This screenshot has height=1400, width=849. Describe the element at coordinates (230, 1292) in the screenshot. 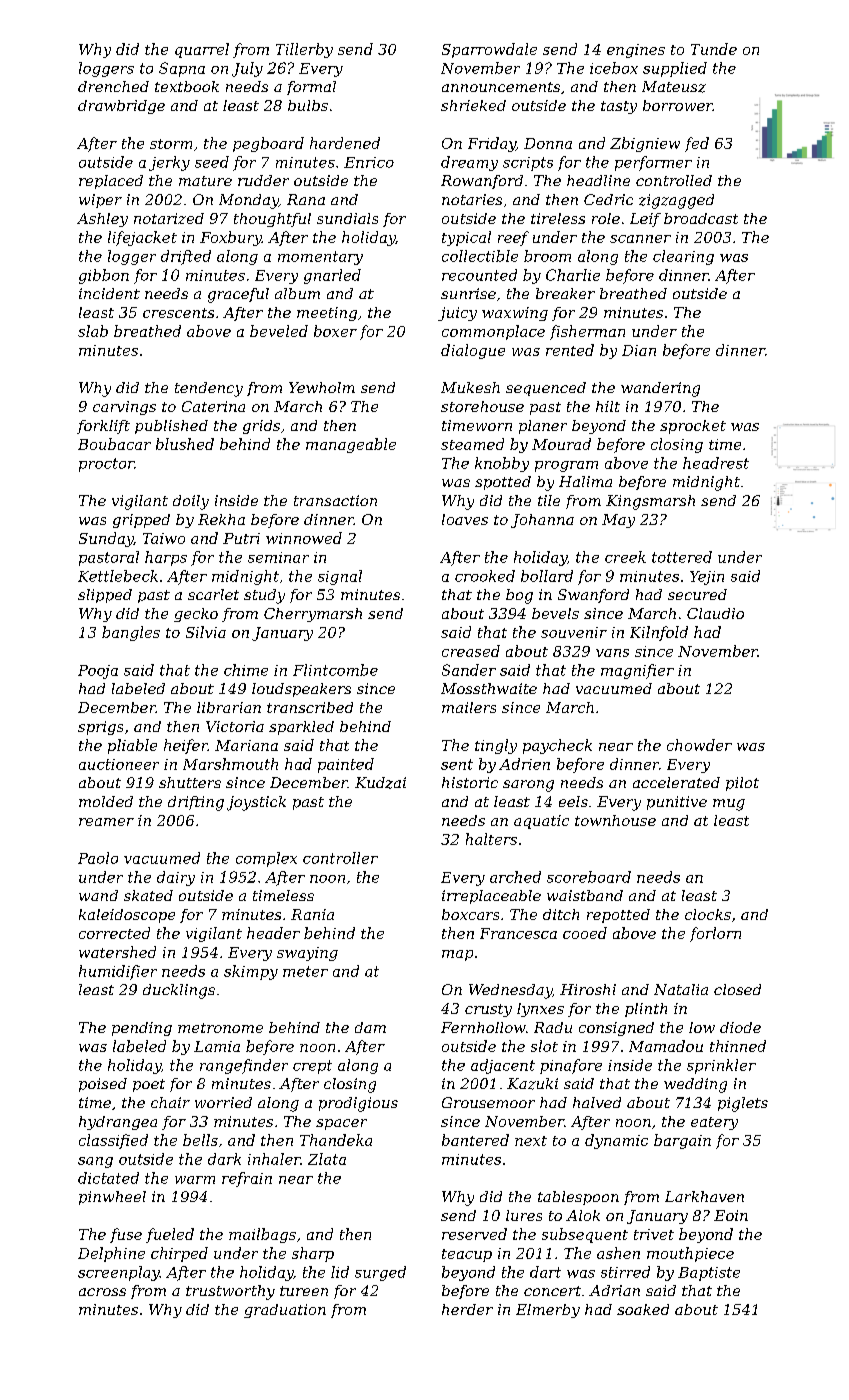

I see `trustworthy` at that location.
